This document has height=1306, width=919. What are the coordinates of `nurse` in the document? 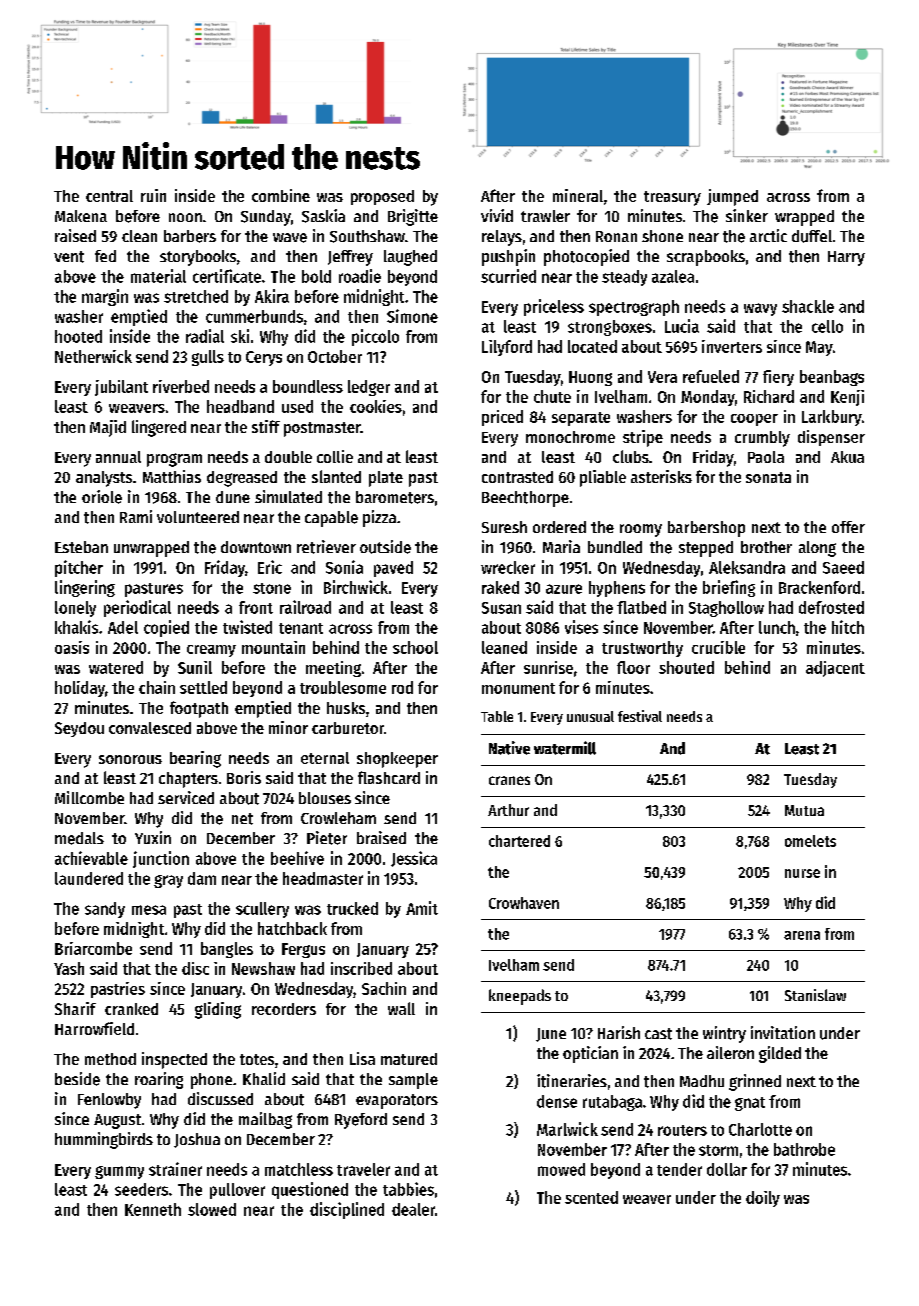 It's located at (802, 873).
